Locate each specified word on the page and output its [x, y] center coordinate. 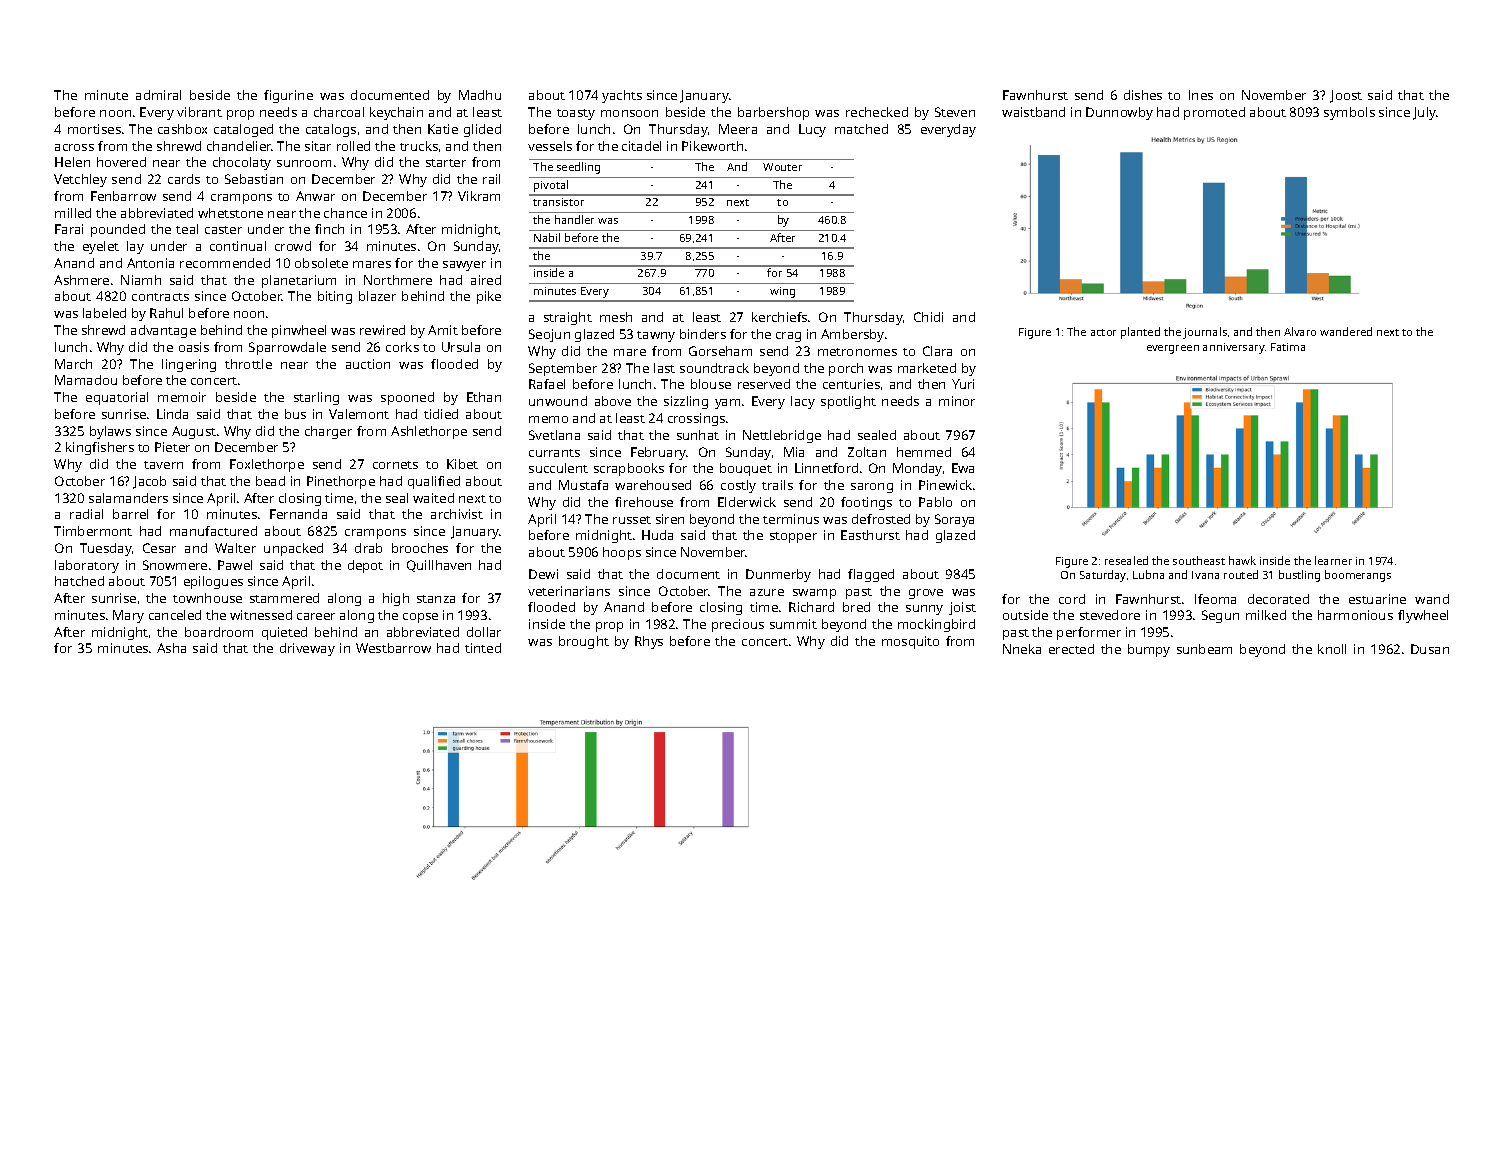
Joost [1346, 96]
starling [316, 398]
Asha [171, 648]
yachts [622, 96]
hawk [1242, 560]
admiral [158, 95]
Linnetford [826, 468]
